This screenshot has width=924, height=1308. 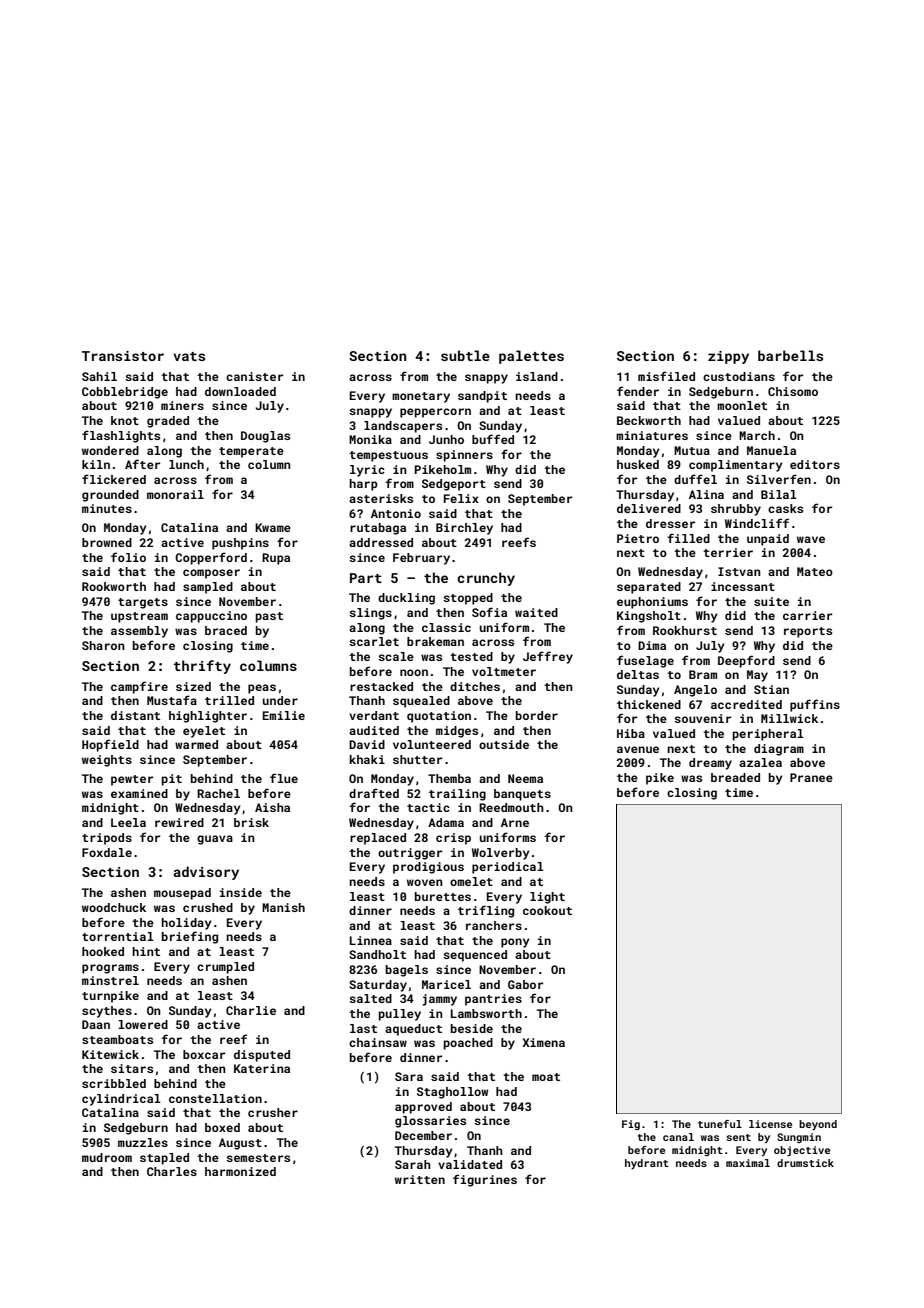 What do you see at coordinates (123, 356) in the screenshot?
I see `Transistor` at bounding box center [123, 356].
